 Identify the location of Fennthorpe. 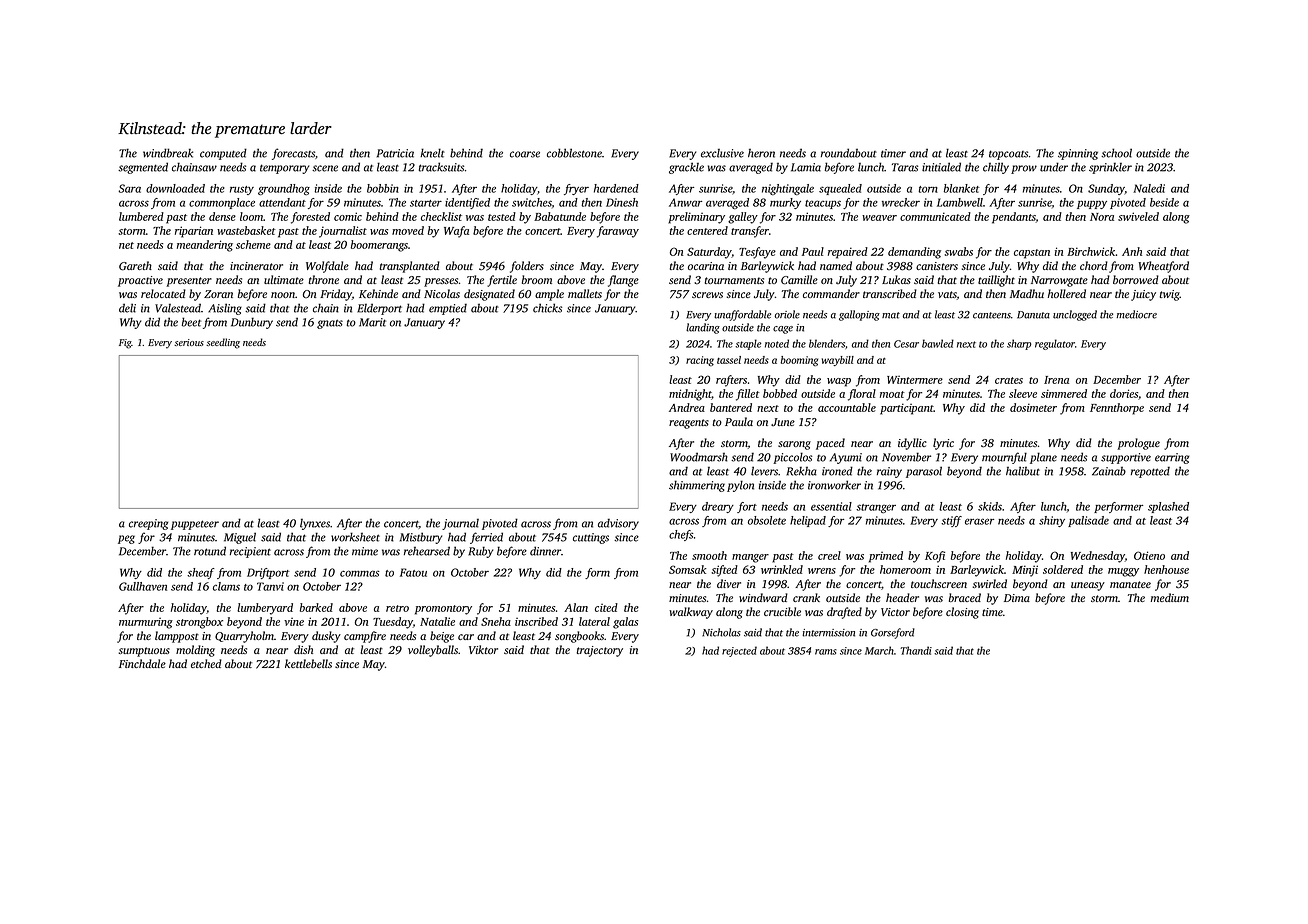
(1117, 409).
